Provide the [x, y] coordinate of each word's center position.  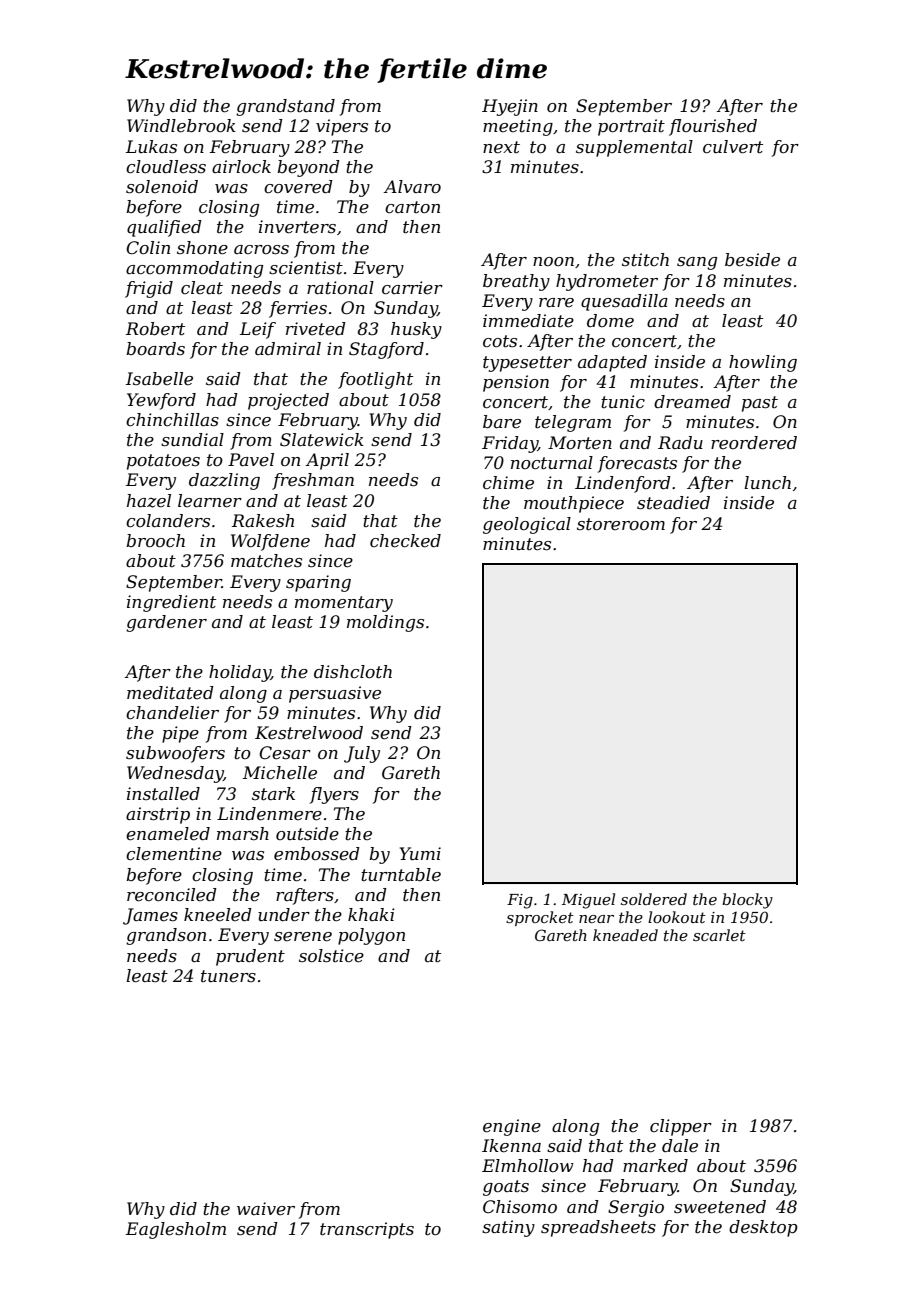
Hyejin [510, 107]
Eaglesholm [176, 1230]
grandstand [285, 107]
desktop [763, 1228]
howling [763, 363]
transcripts [367, 1230]
